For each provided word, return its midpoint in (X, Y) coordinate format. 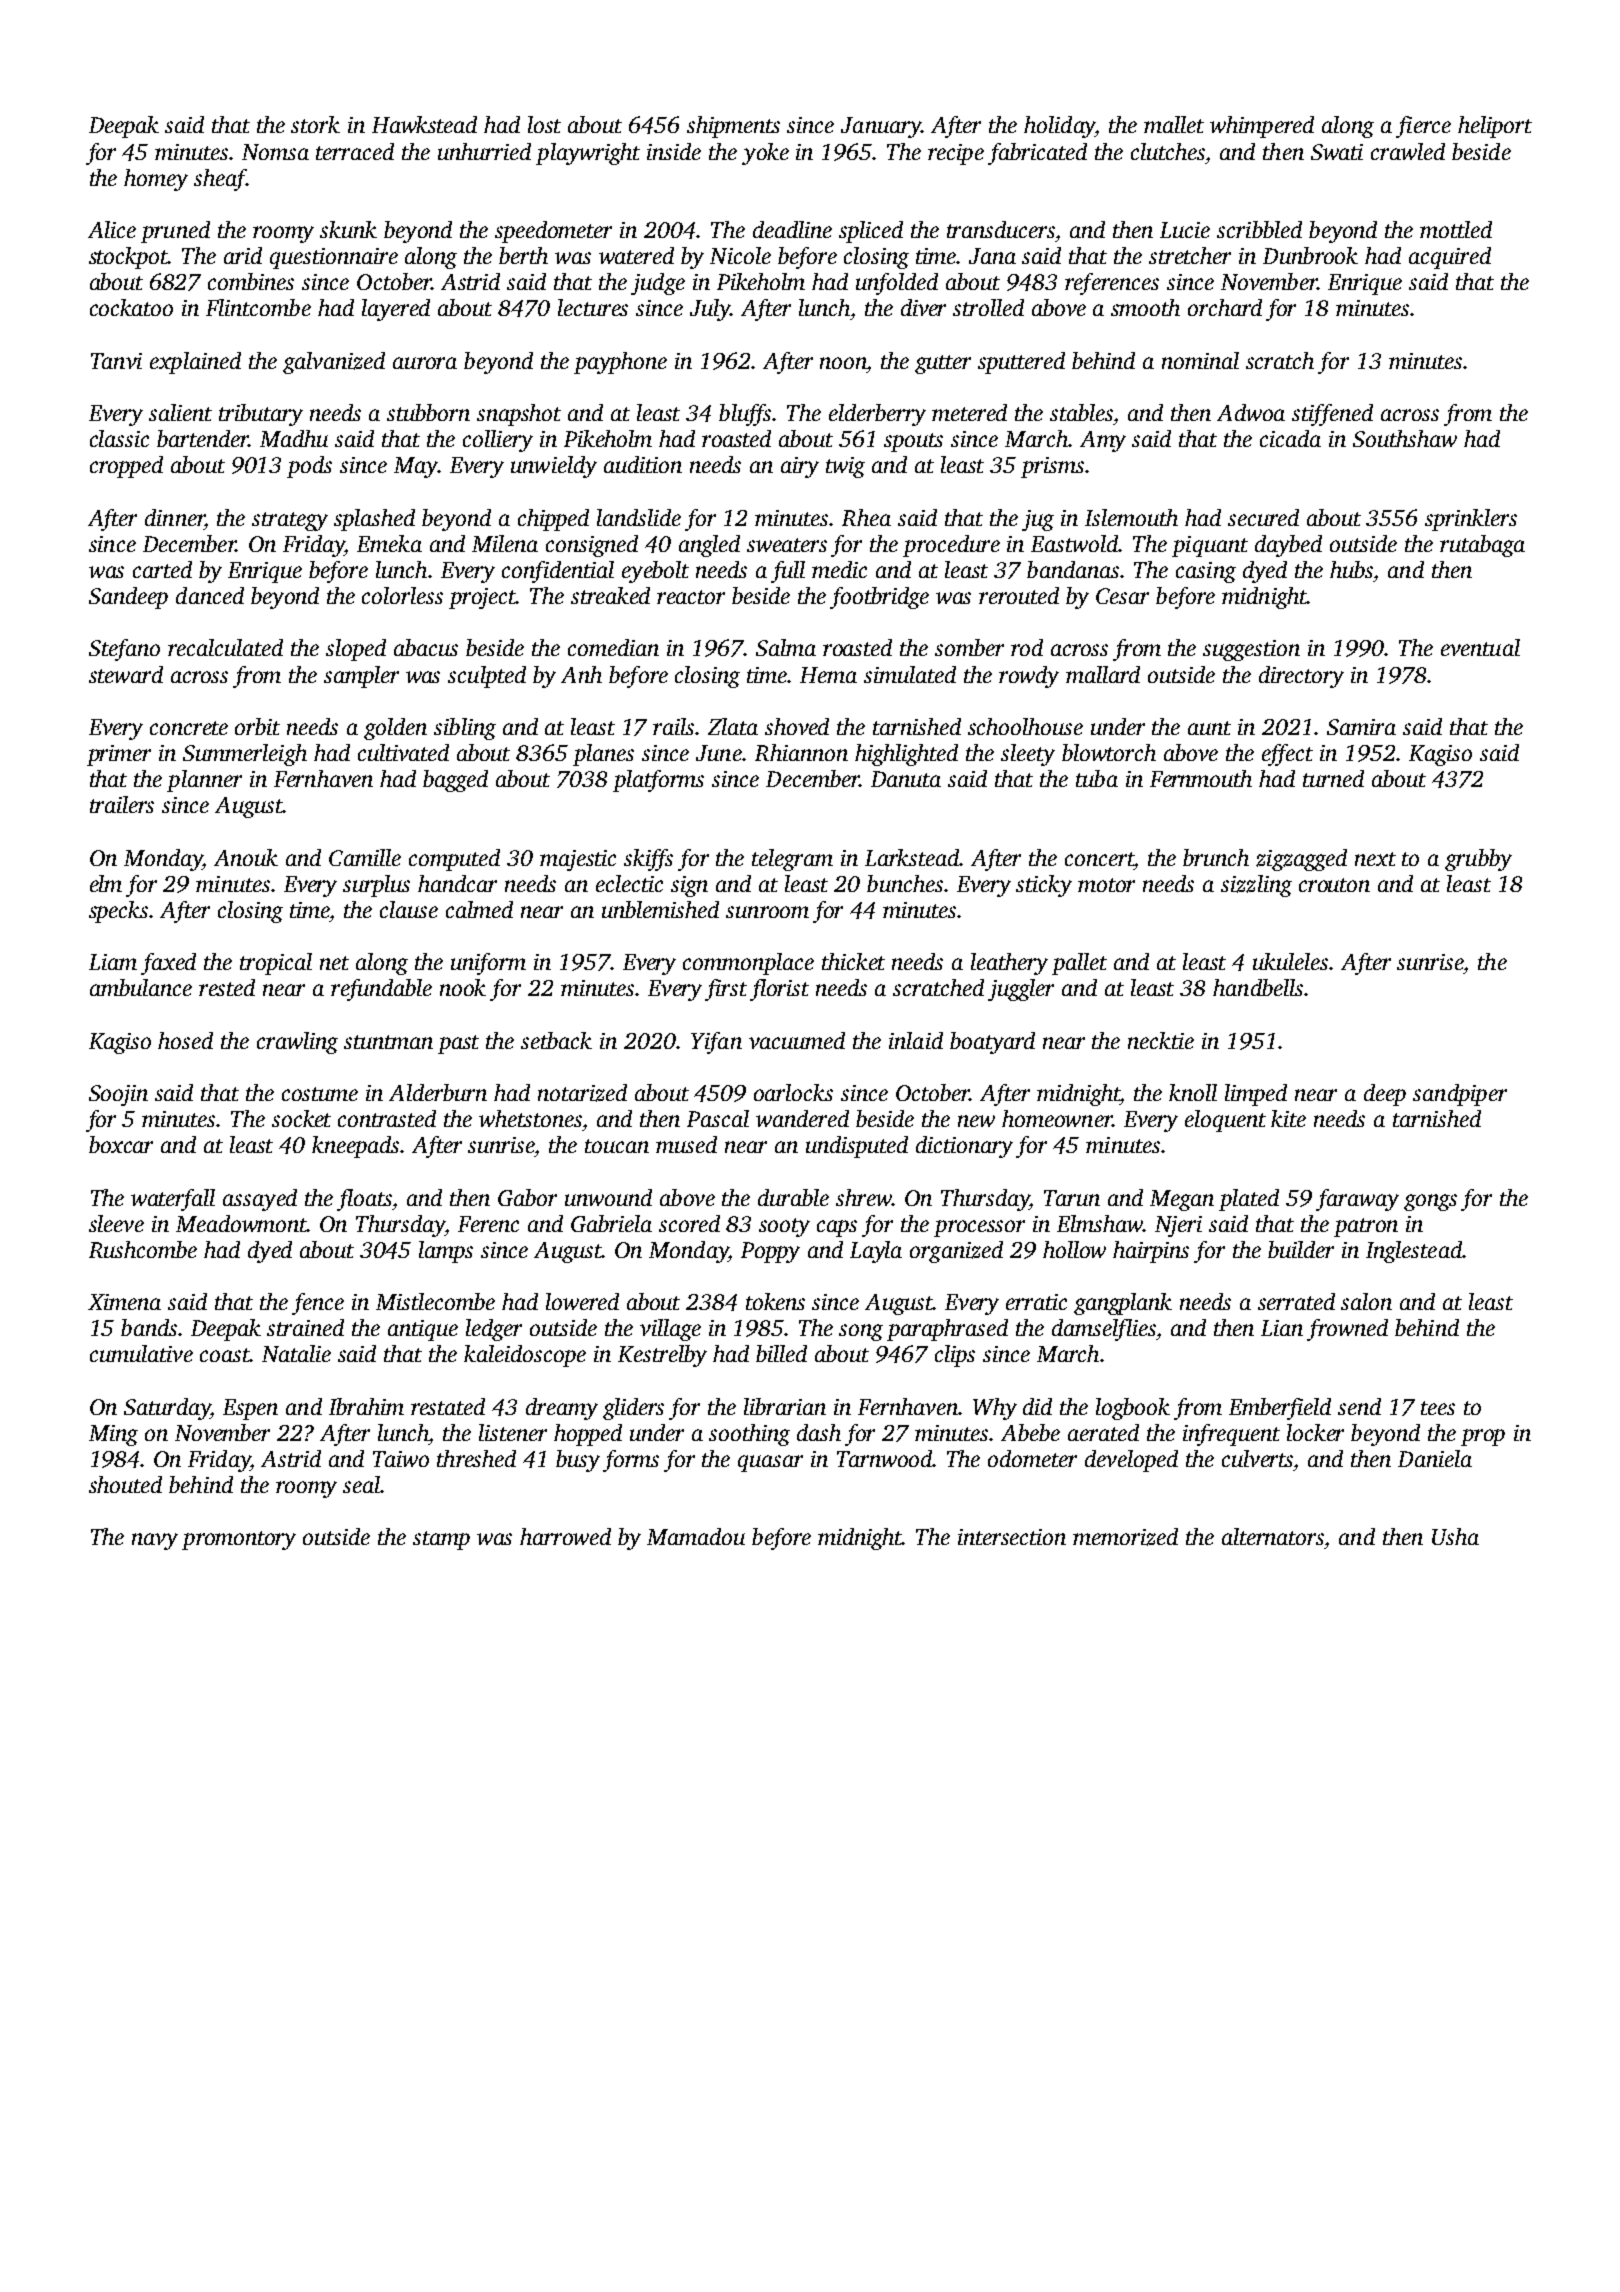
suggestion (1251, 650)
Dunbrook (1310, 255)
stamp (441, 1540)
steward (126, 674)
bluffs (745, 415)
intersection (1012, 1537)
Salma (786, 647)
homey (156, 180)
